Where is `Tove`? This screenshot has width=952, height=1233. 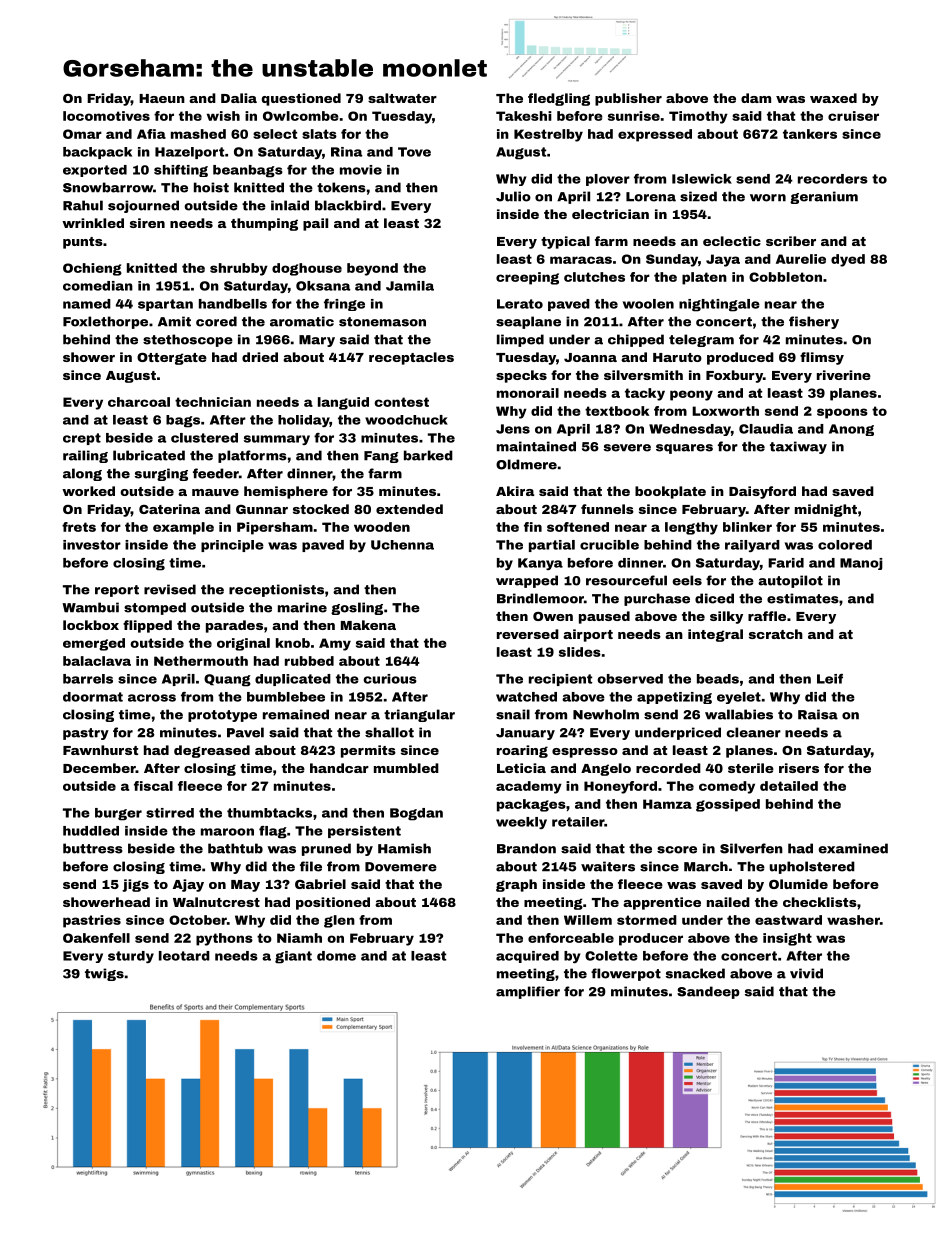 Tove is located at coordinates (414, 152).
